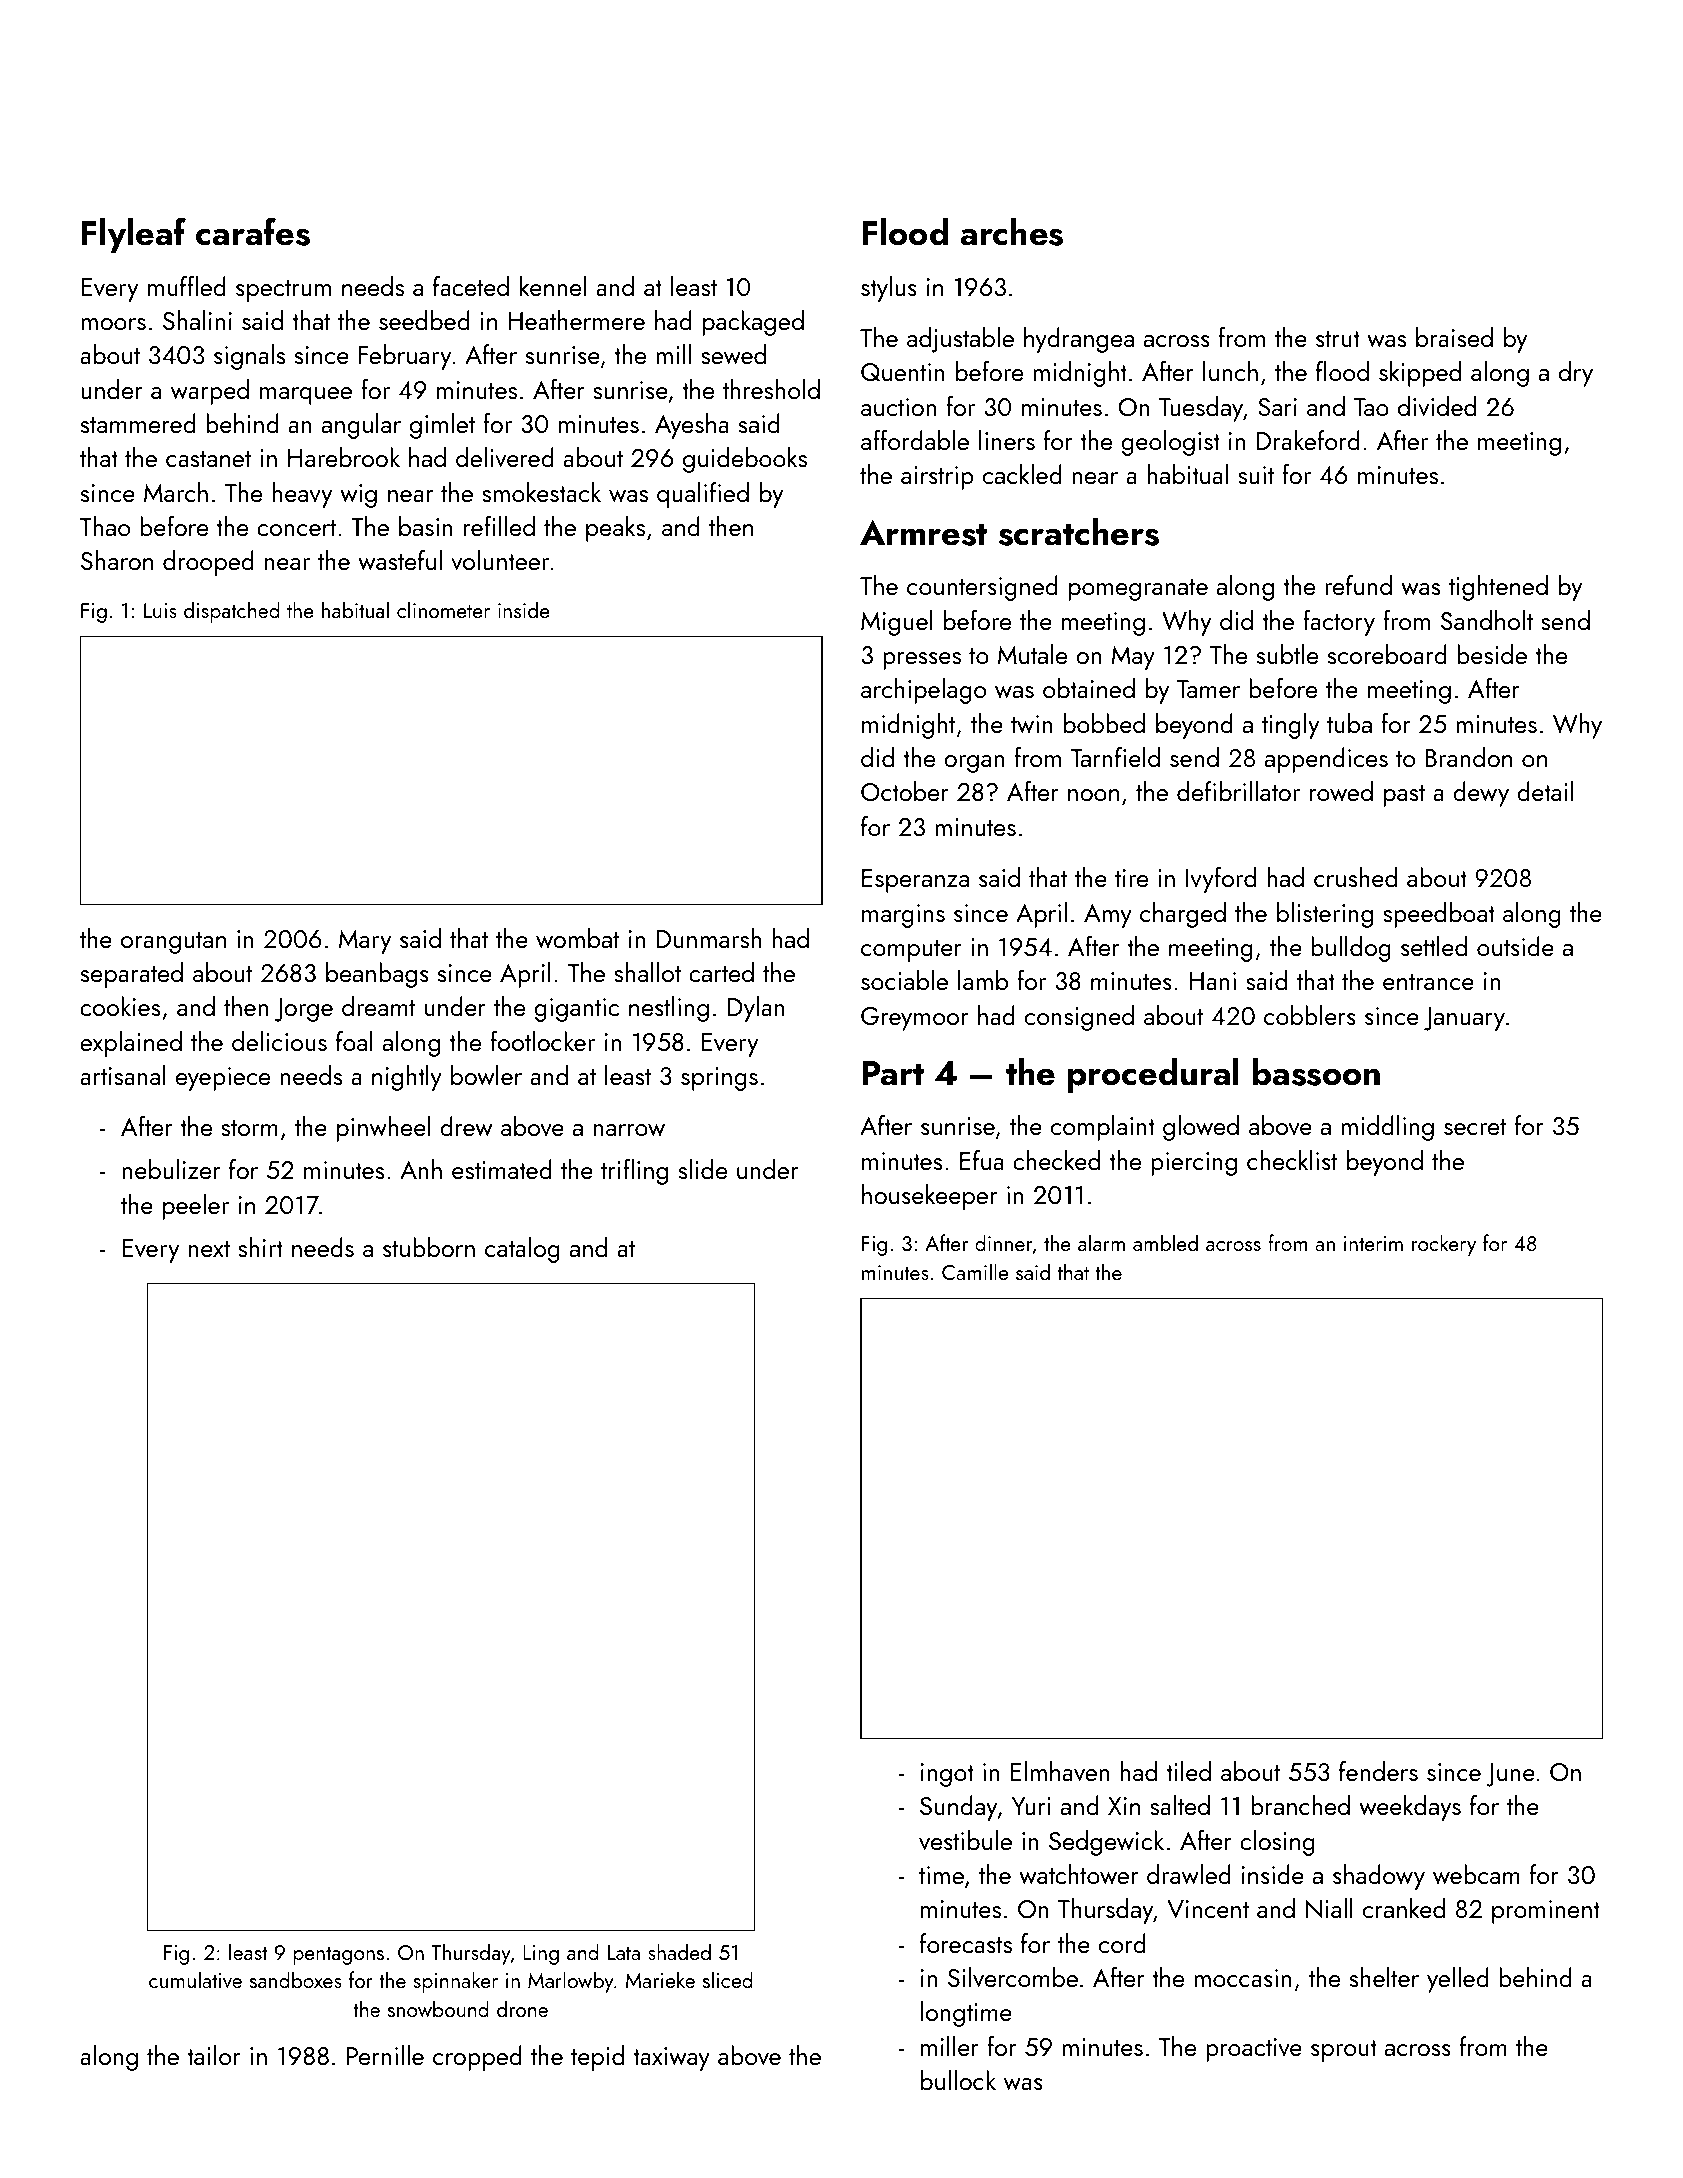  Describe the element at coordinates (426, 526) in the screenshot. I see `basin` at that location.
